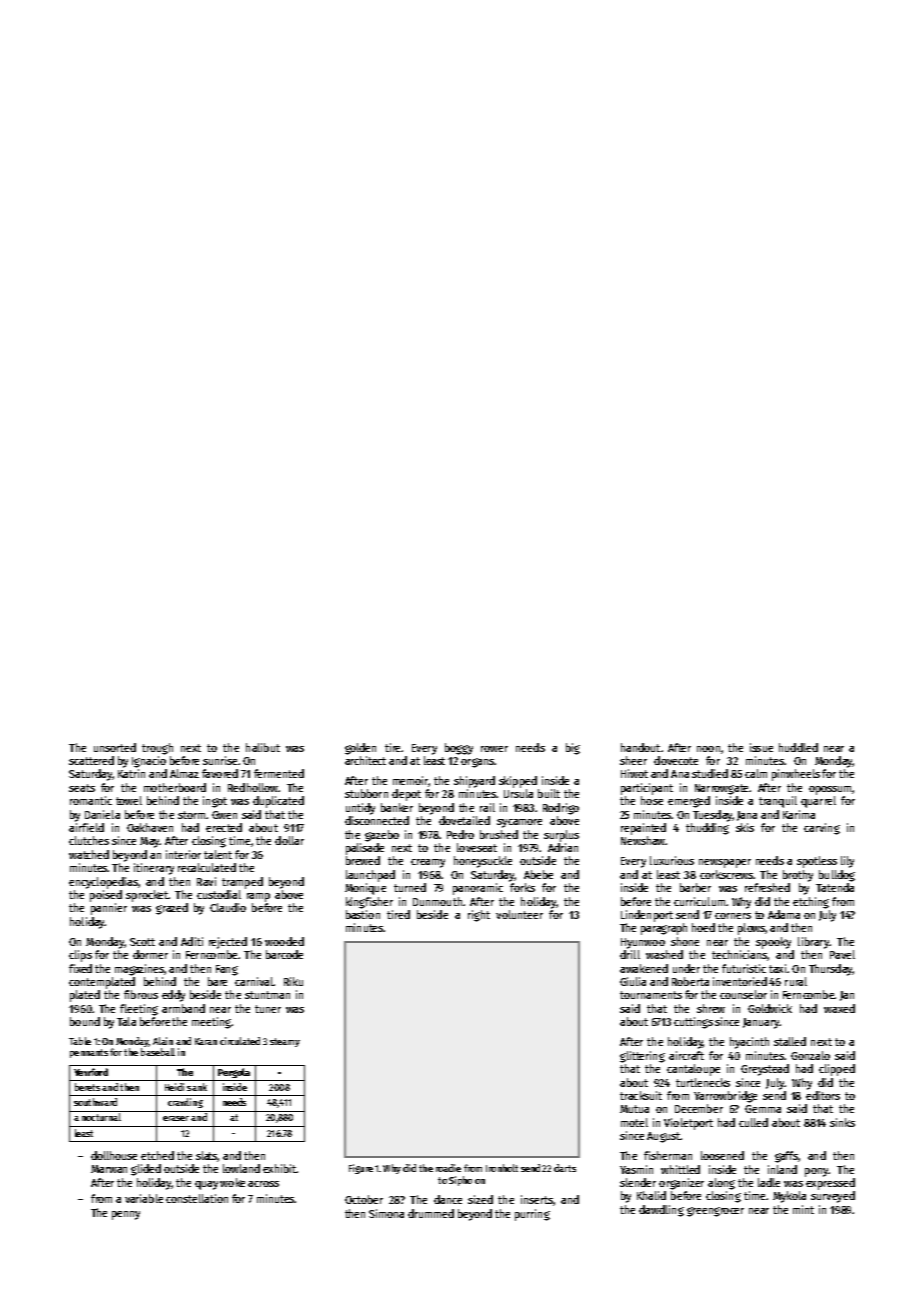 This screenshot has height=1308, width=924. I want to click on drill, so click(630, 954).
